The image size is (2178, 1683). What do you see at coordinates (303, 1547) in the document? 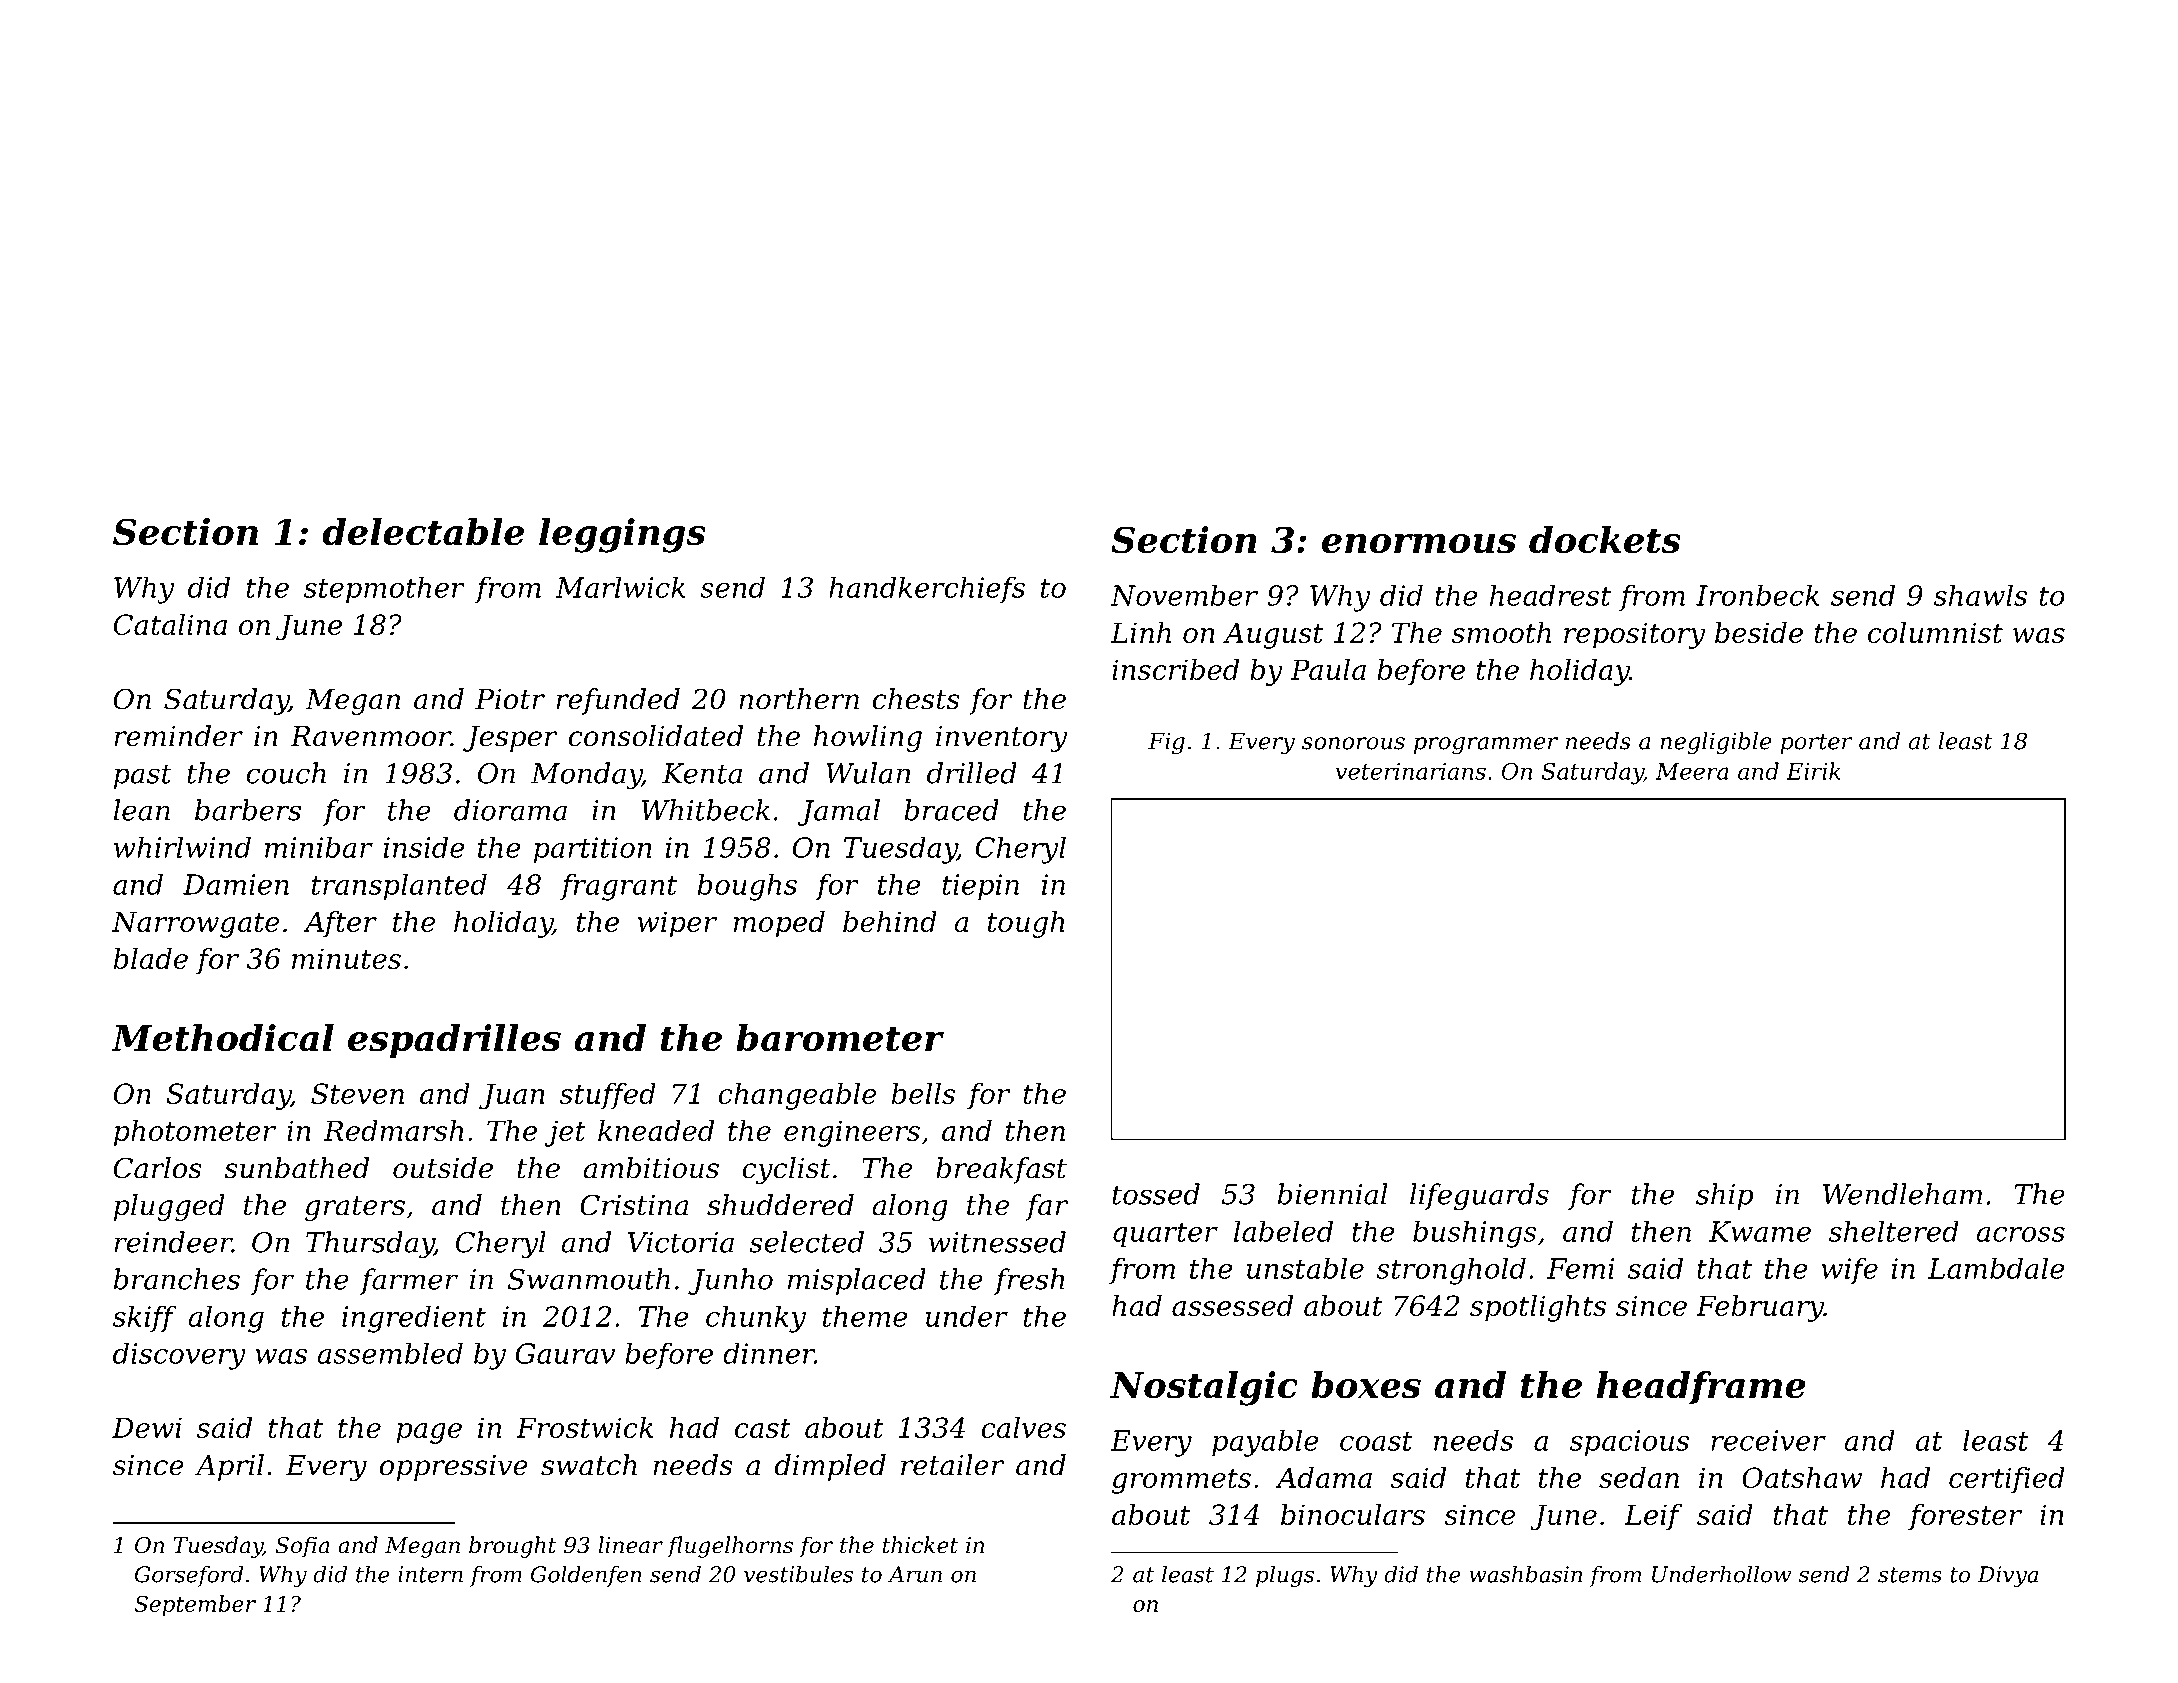
I see `Sofia` at bounding box center [303, 1547].
